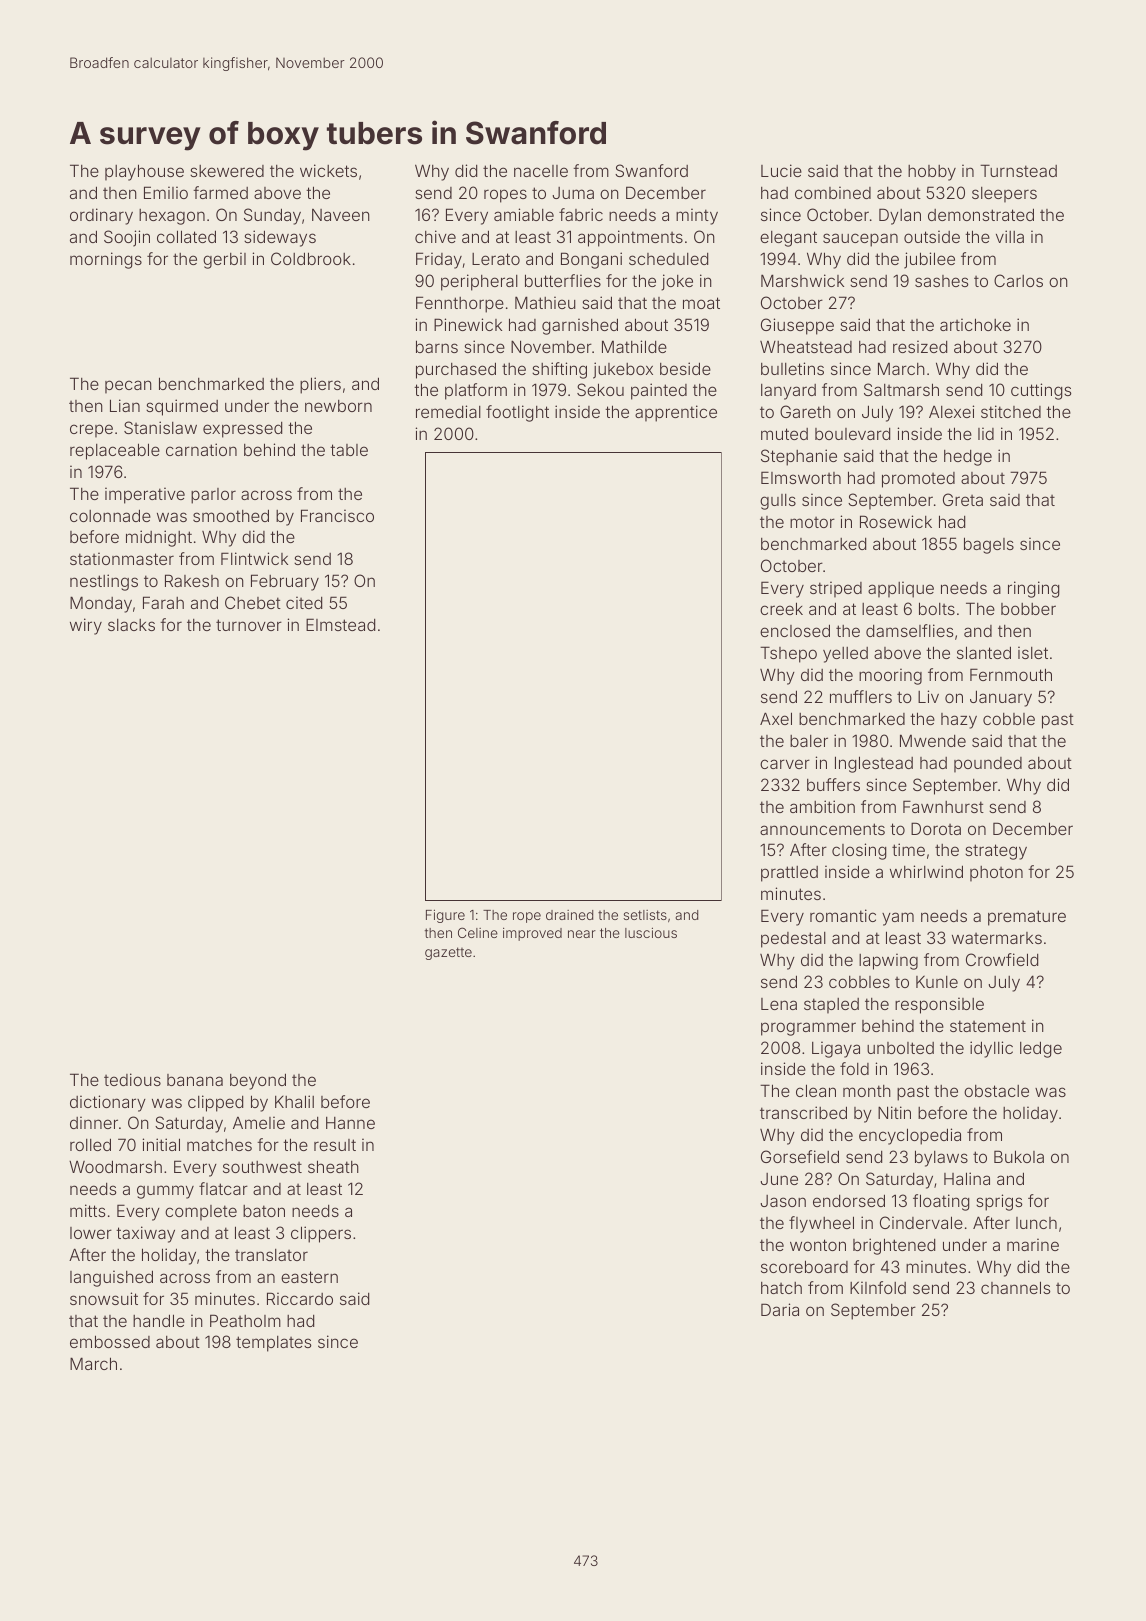  Describe the element at coordinates (541, 171) in the document. I see `nacelle` at that location.
